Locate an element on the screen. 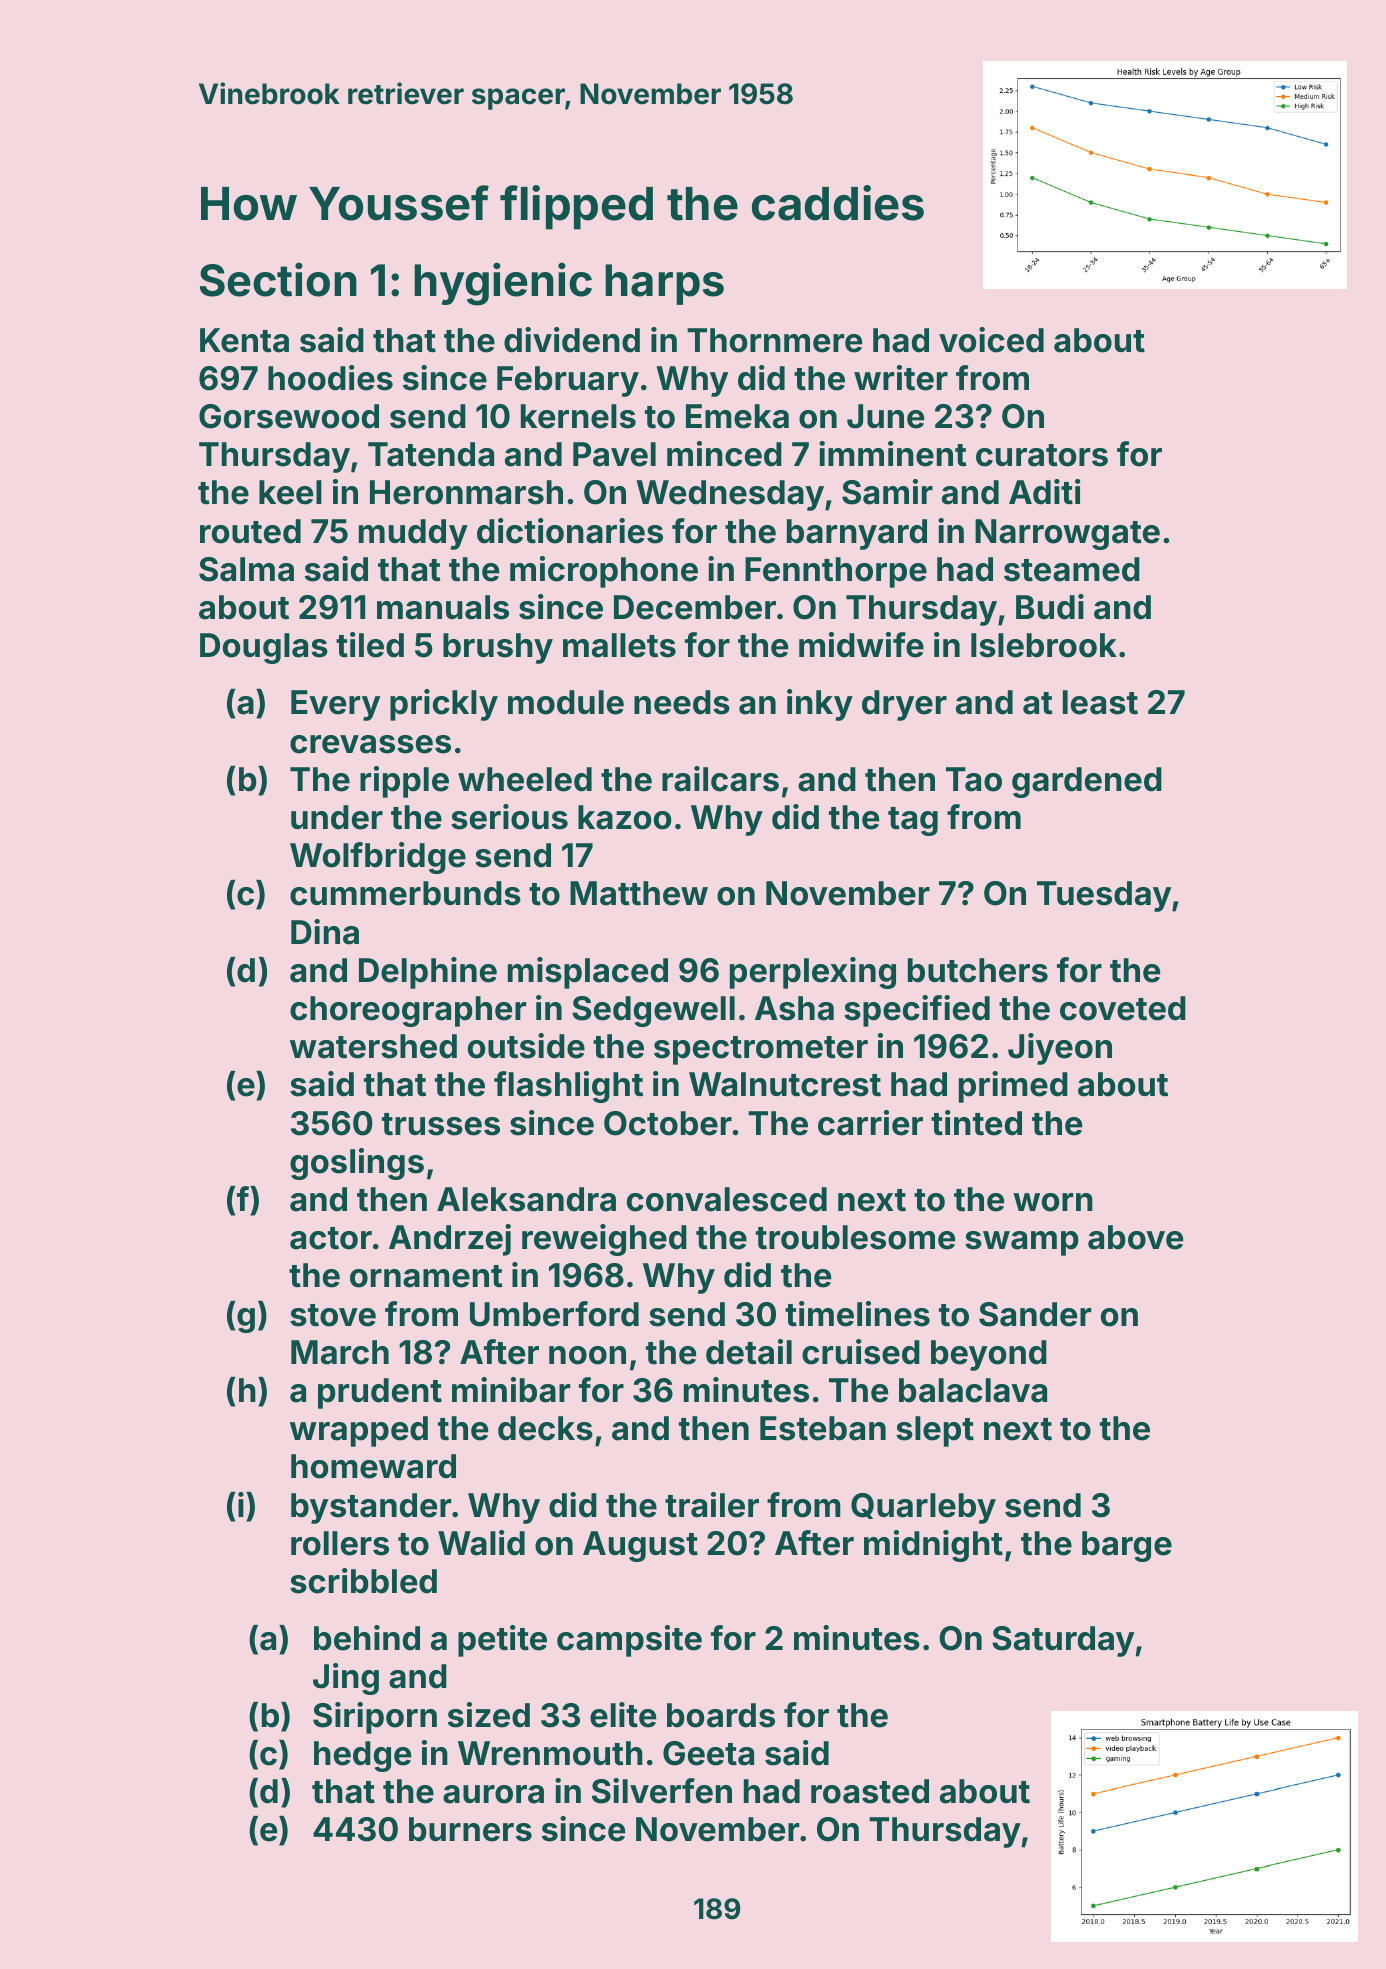 The height and width of the screenshot is (1969, 1386). hedge is located at coordinates (362, 1756).
